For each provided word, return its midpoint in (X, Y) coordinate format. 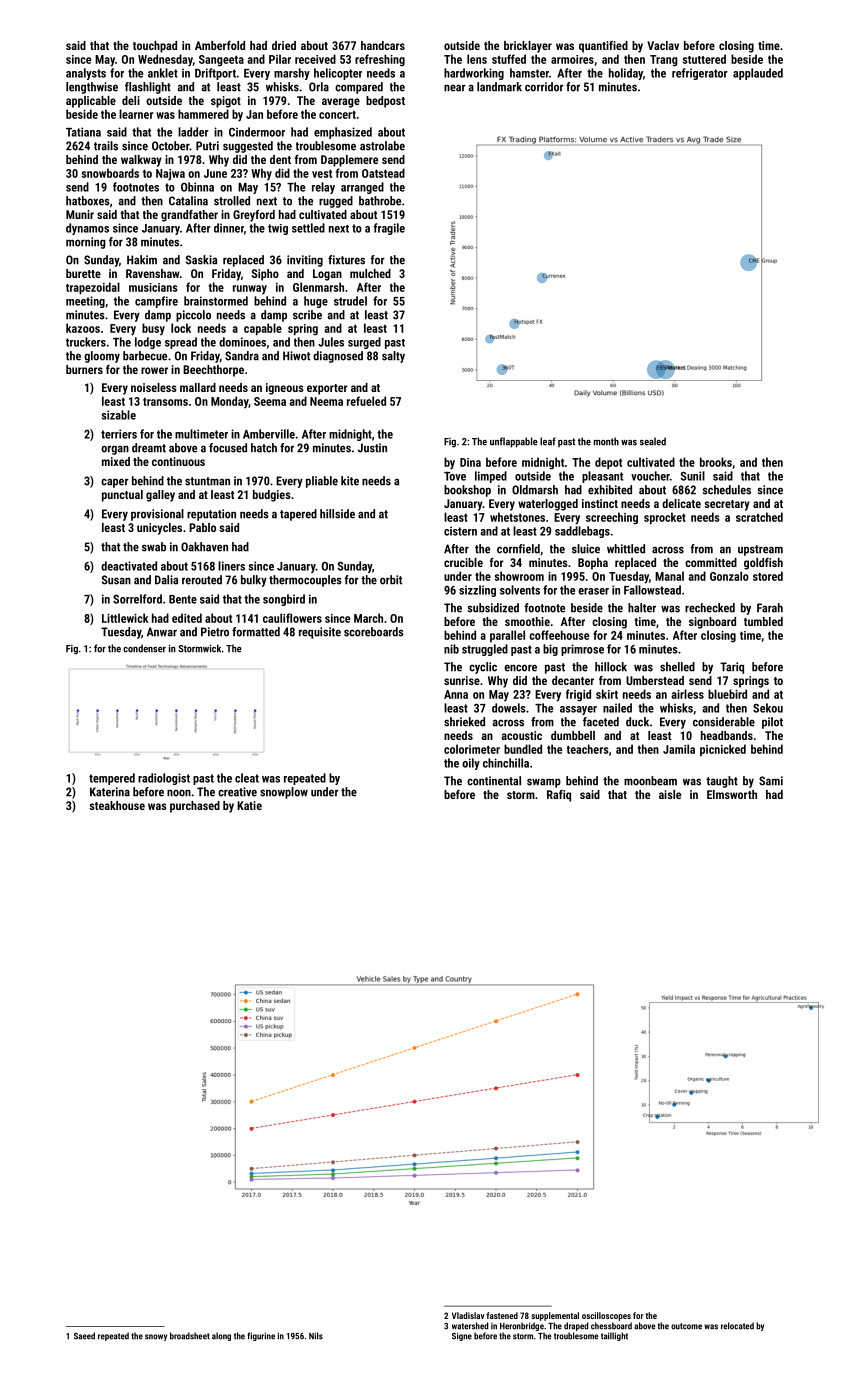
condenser (144, 648)
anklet (163, 73)
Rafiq (559, 796)
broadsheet (190, 1336)
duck (637, 722)
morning (86, 243)
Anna (456, 694)
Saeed (84, 1336)
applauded (758, 74)
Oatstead (383, 173)
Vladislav (468, 1315)
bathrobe (380, 201)
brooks (716, 462)
